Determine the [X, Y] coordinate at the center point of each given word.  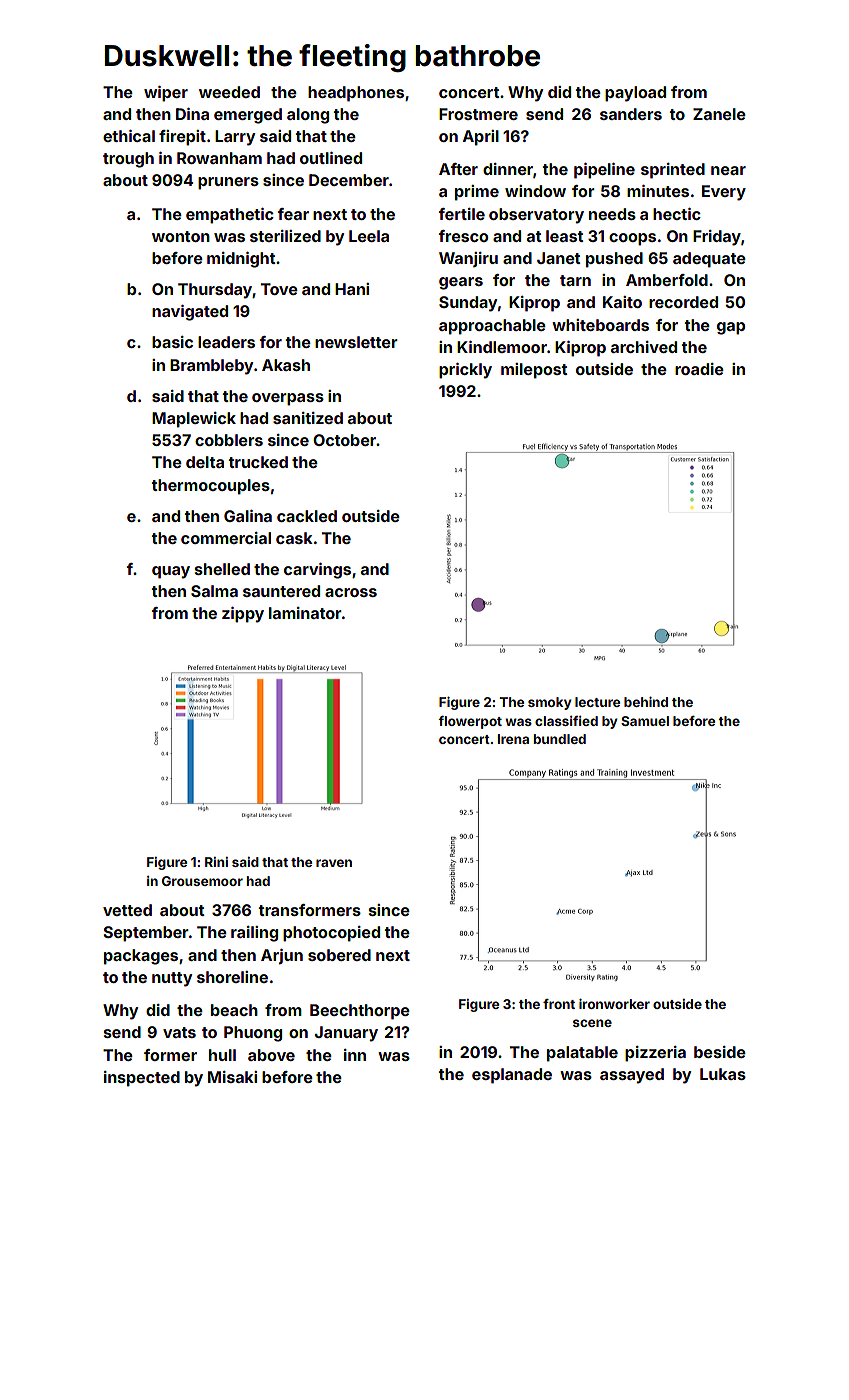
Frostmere [478, 114]
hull [222, 1055]
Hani [352, 289]
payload [635, 94]
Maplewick [194, 420]
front [559, 1004]
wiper [166, 94]
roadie [699, 369]
